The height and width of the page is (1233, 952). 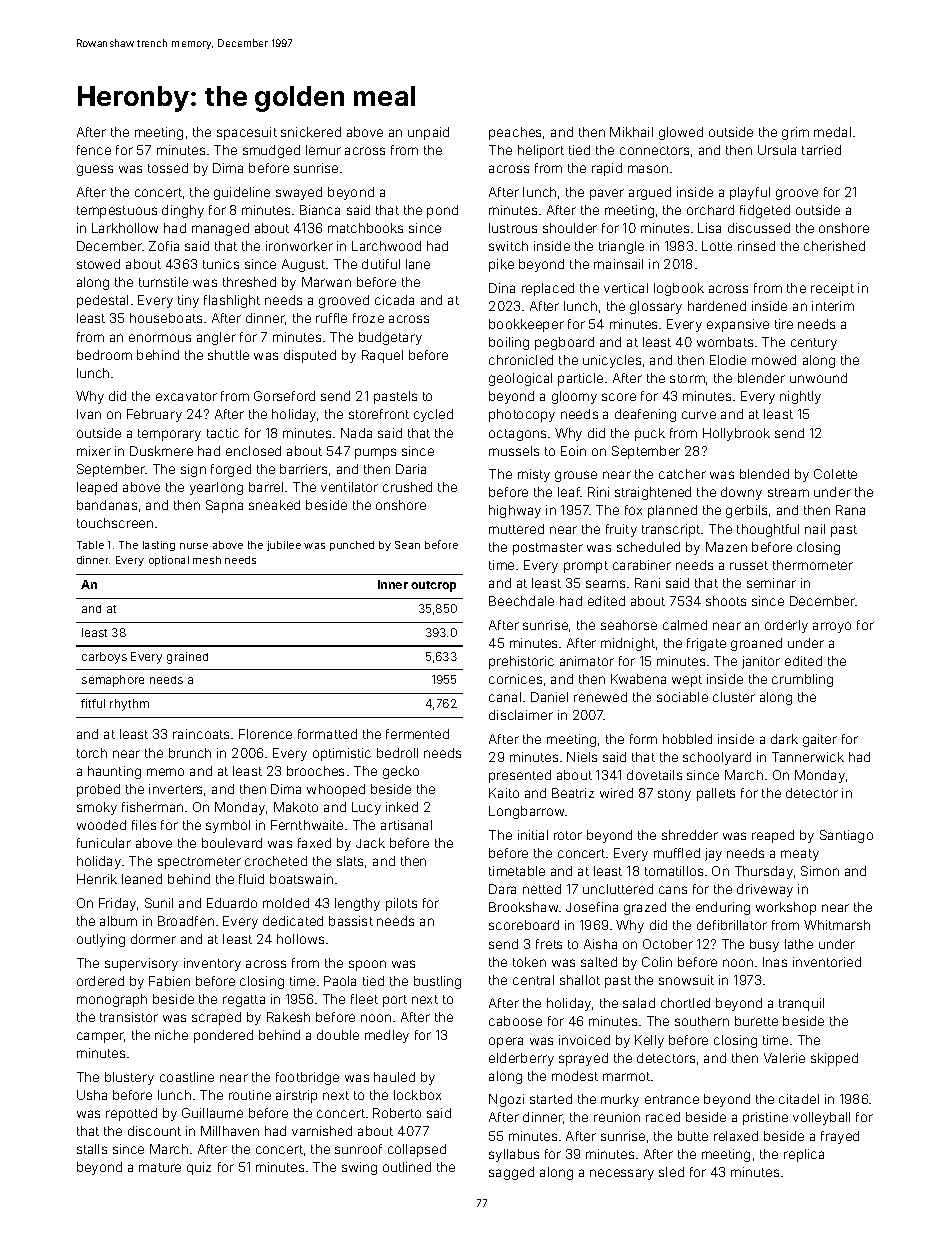 I want to click on Tannerwick, so click(x=808, y=757).
